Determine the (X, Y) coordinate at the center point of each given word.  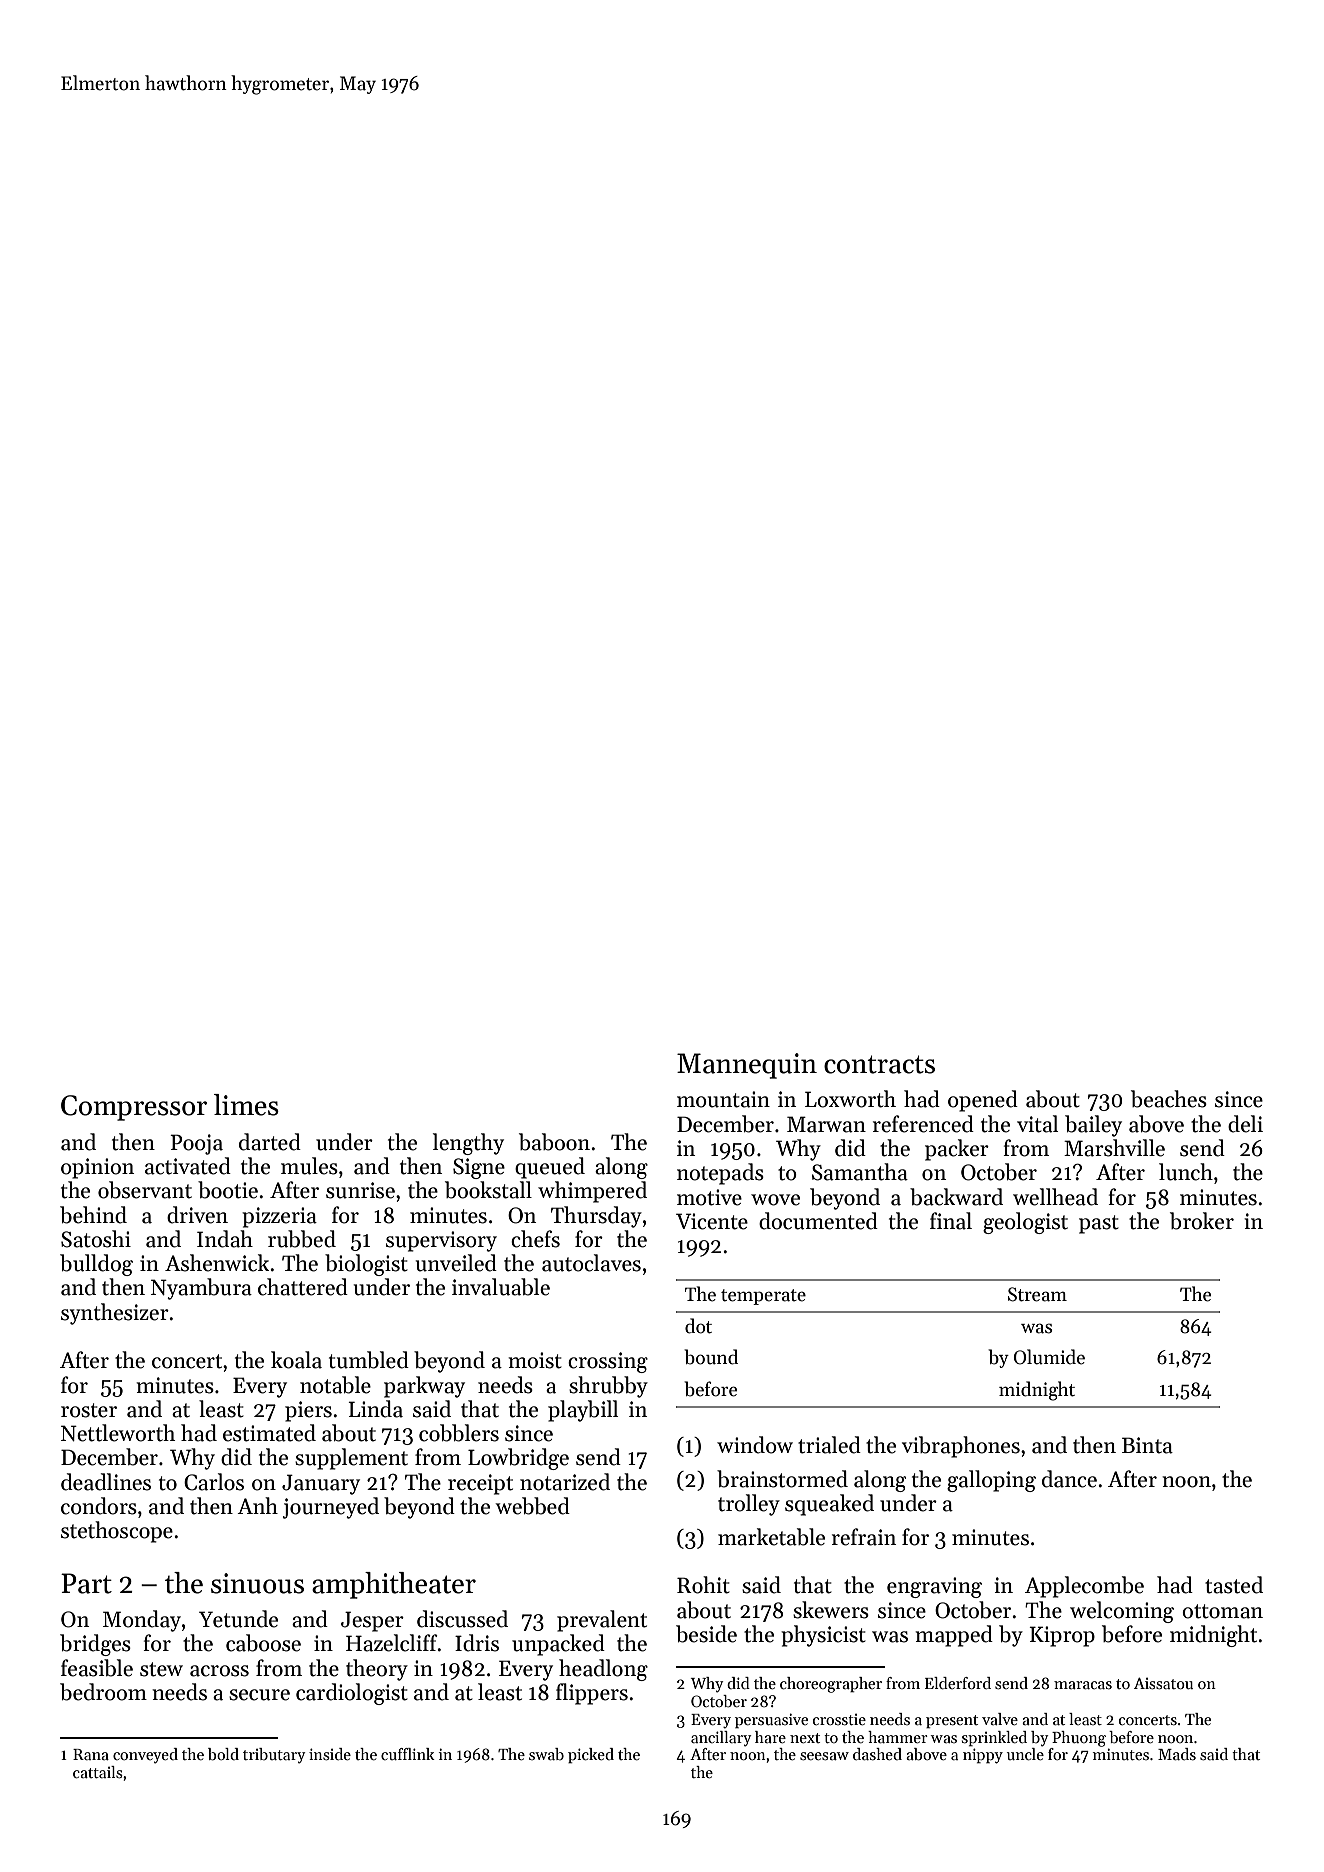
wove (775, 1200)
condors (99, 1506)
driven (197, 1215)
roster (89, 1410)
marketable (771, 1537)
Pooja (196, 1144)
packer (957, 1150)
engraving (934, 1587)
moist (535, 1360)
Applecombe (1084, 1587)
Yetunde (238, 1619)
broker (1202, 1221)
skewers (831, 1610)
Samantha (860, 1172)
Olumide (1049, 1357)
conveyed (145, 1756)
